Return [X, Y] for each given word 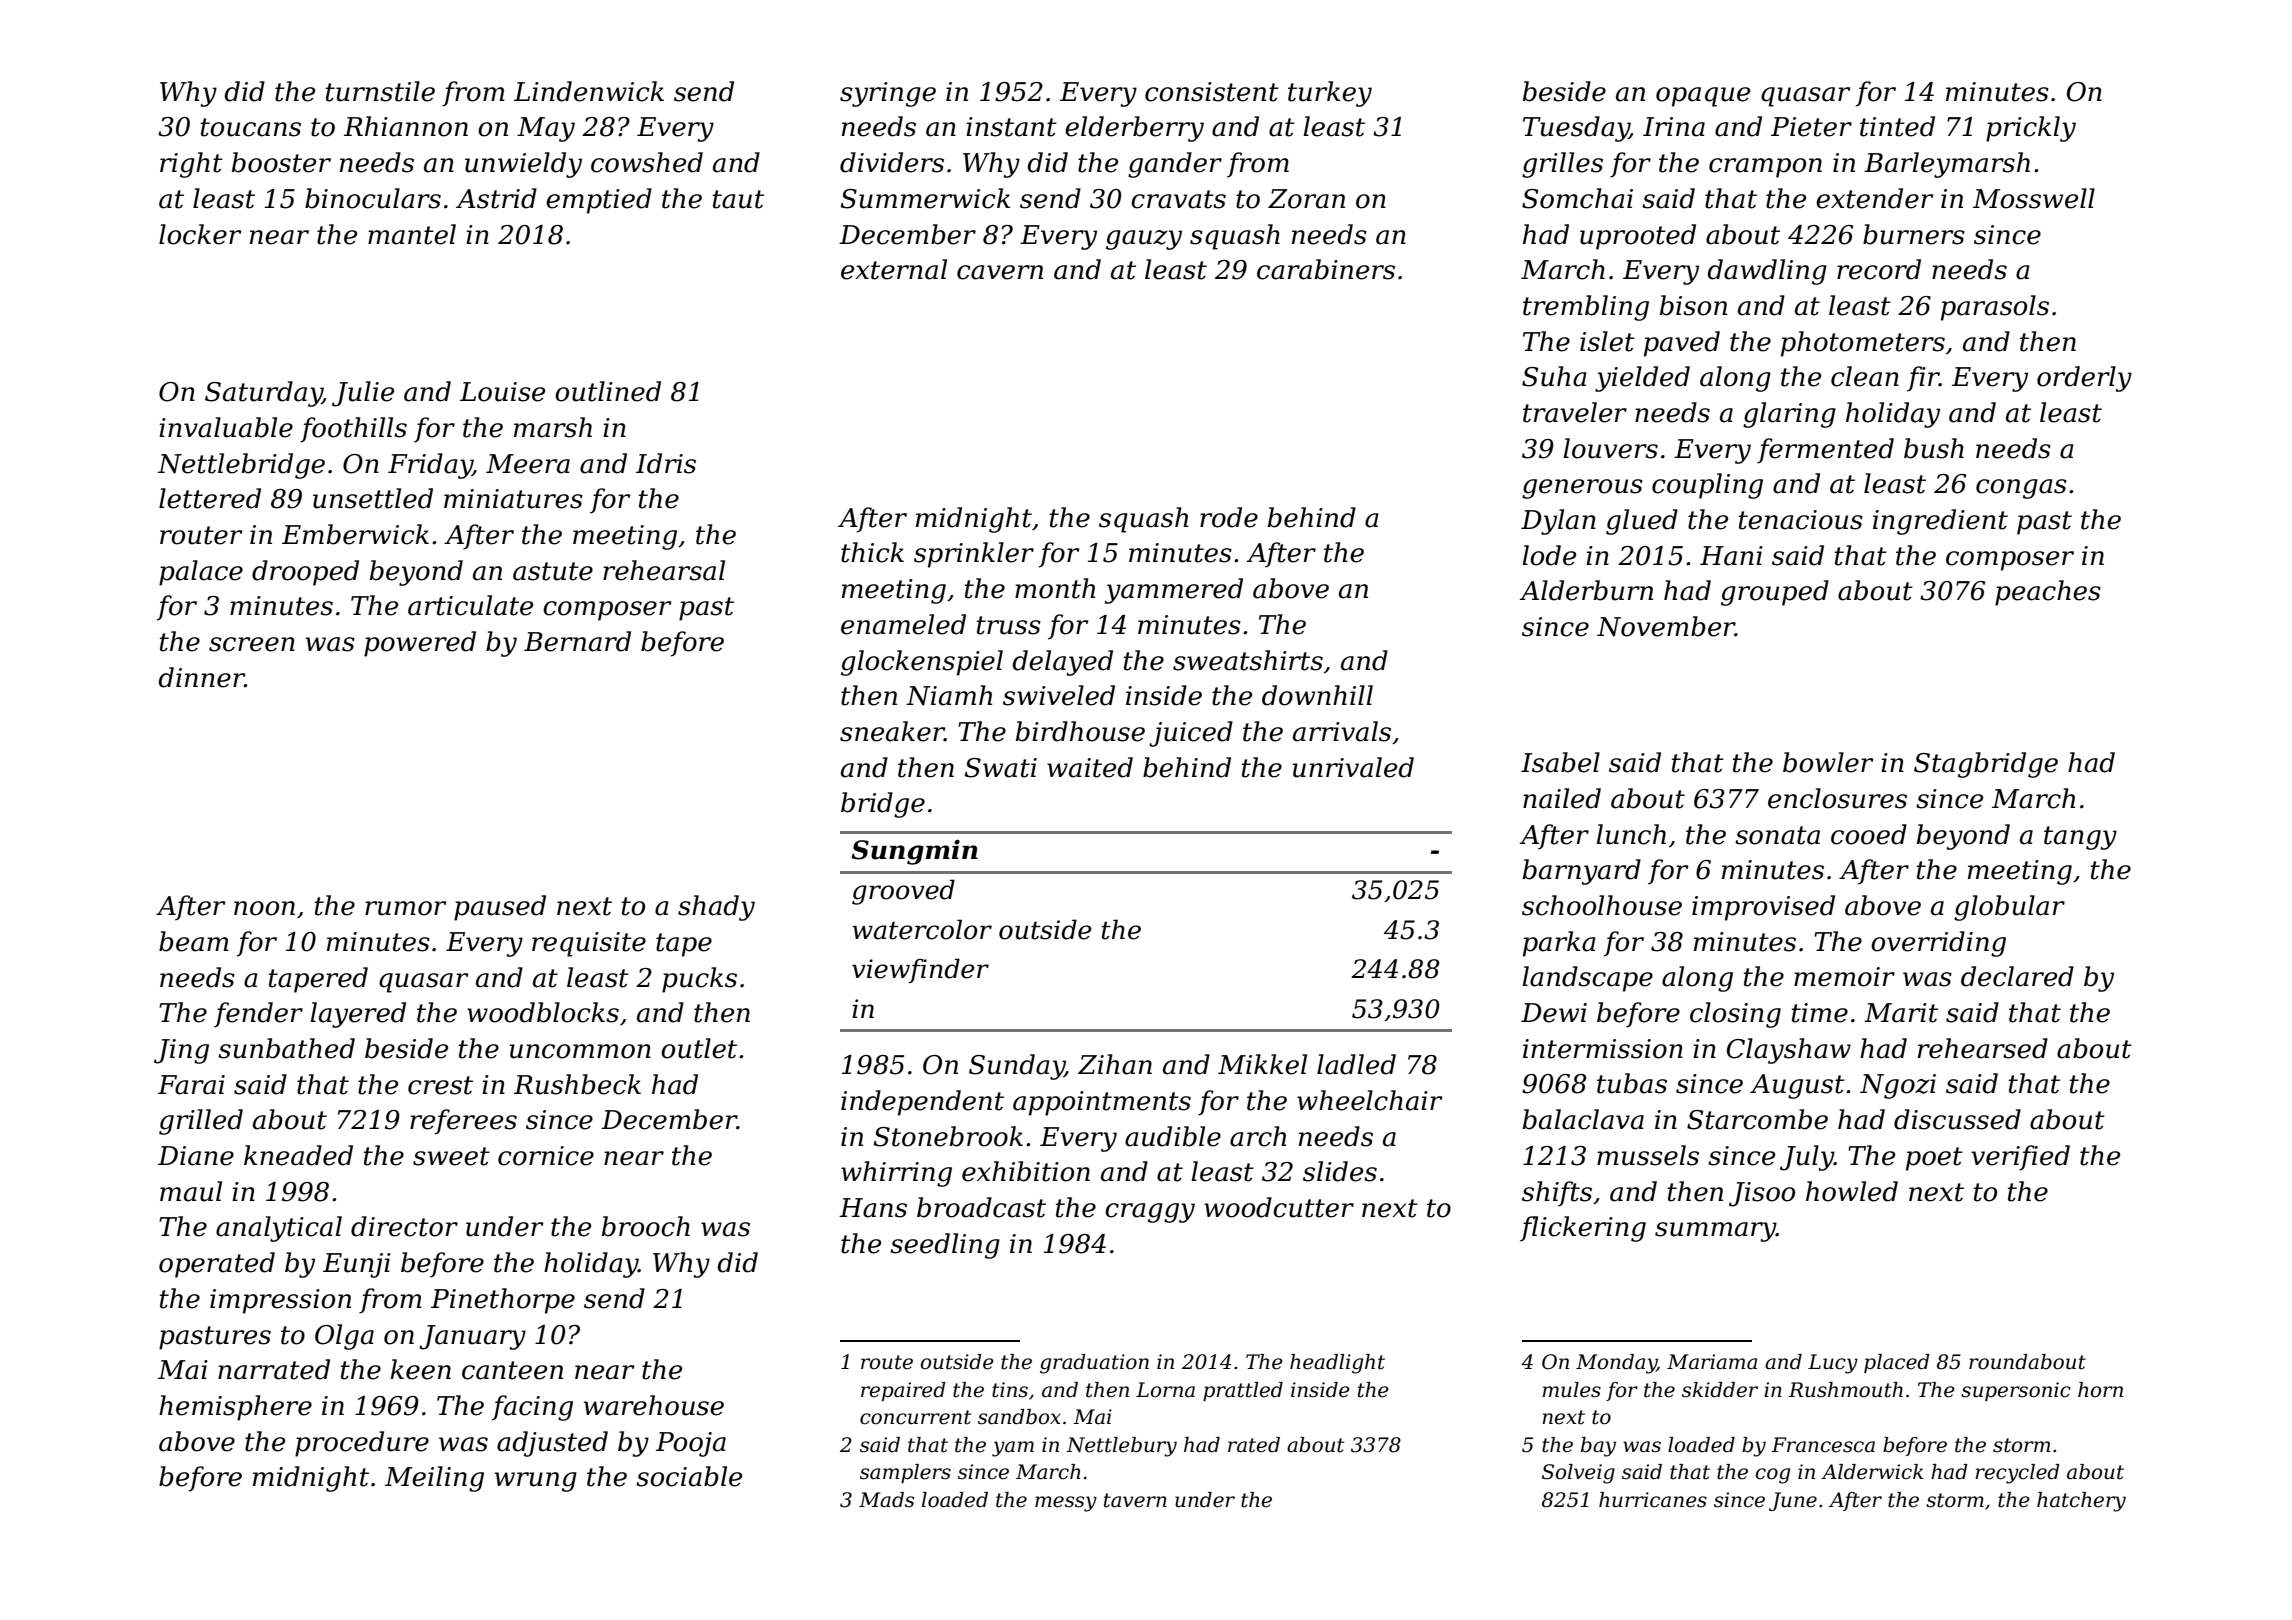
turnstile [380, 91]
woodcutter [1279, 1207]
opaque [1703, 97]
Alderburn [1586, 590]
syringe [888, 94]
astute [553, 571]
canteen [512, 1370]
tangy [2080, 838]
